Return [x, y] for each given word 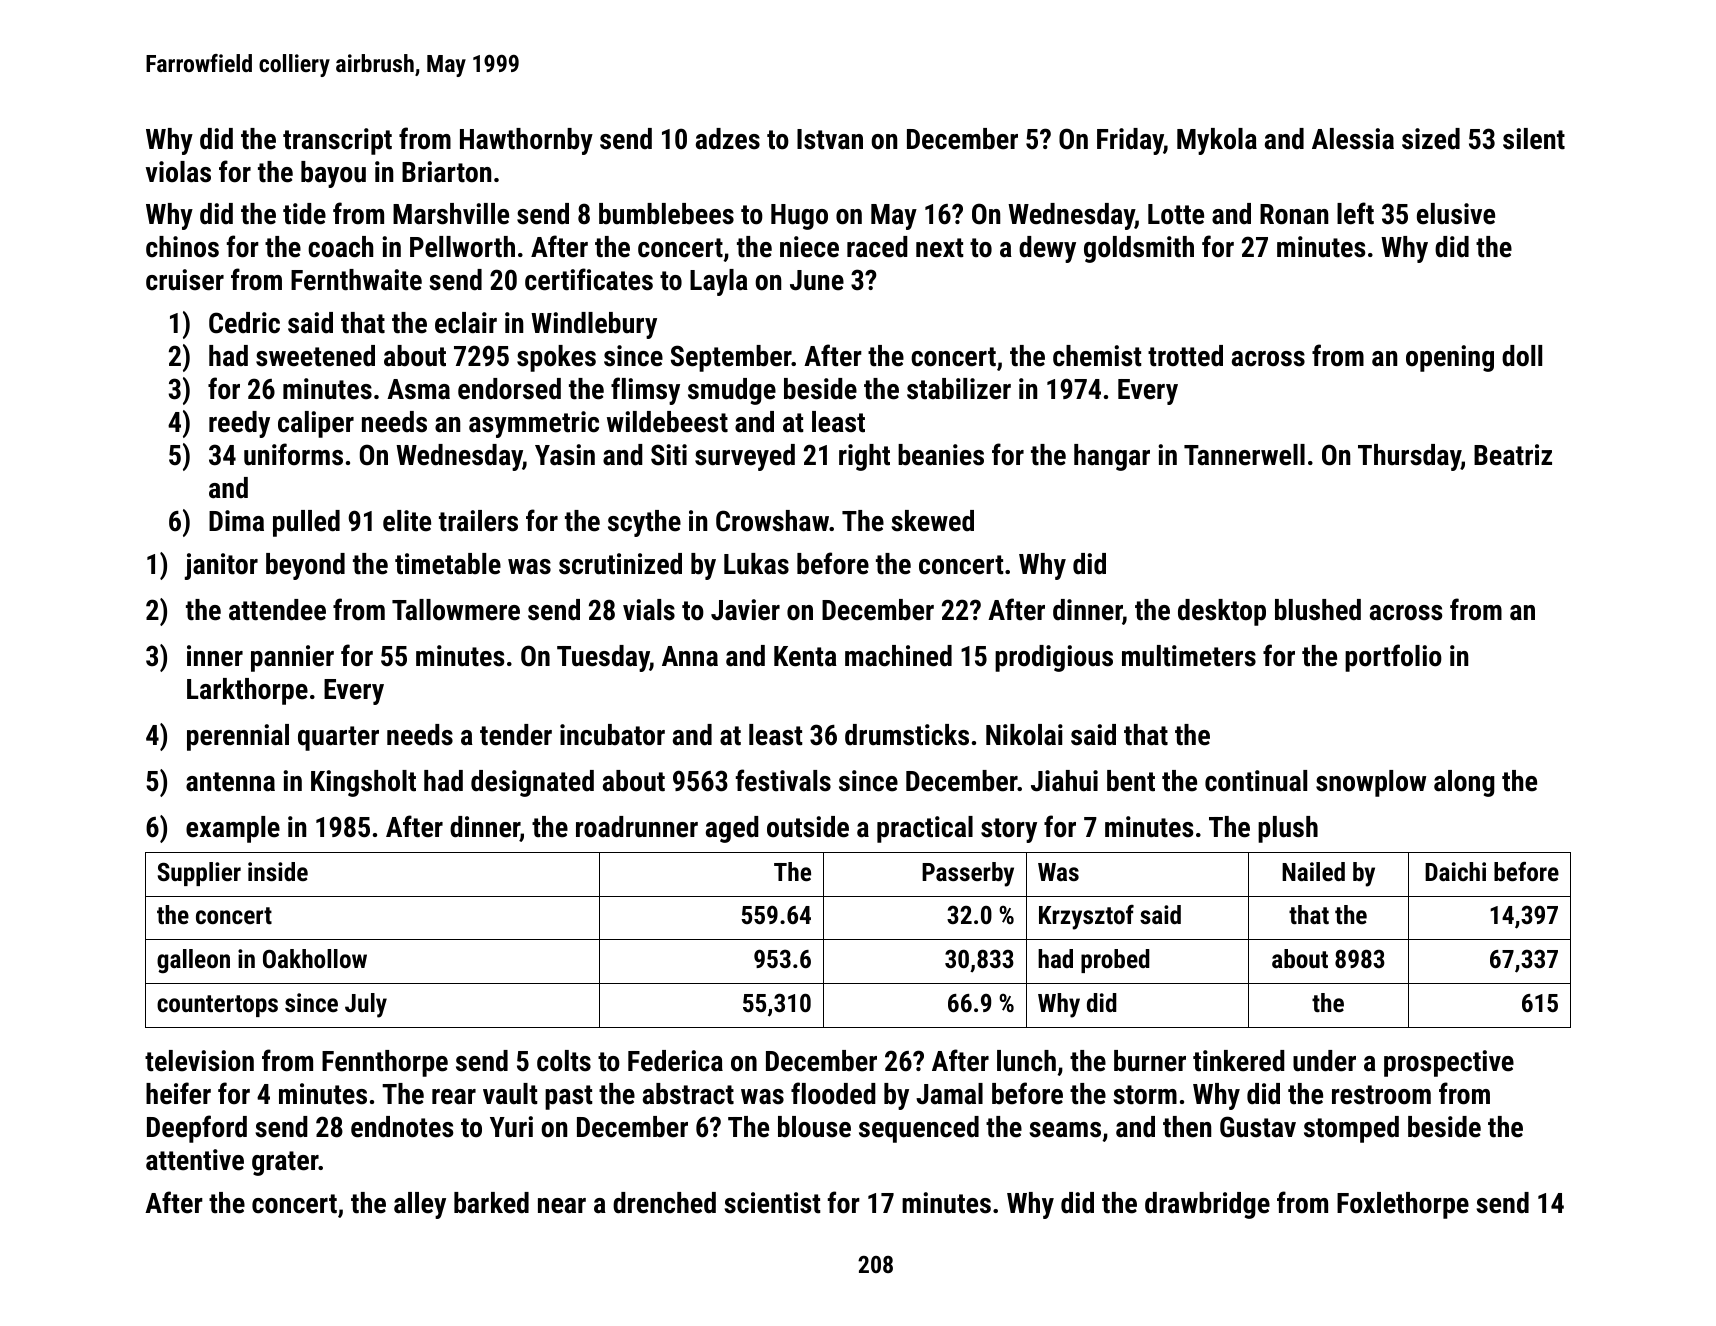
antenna [230, 782]
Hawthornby [526, 141]
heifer [178, 1093]
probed [1115, 961]
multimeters [1189, 656]
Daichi [1455, 871]
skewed [932, 521]
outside [808, 827]
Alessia [1353, 139]
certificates [589, 279]
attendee [277, 610]
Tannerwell [1244, 455]
